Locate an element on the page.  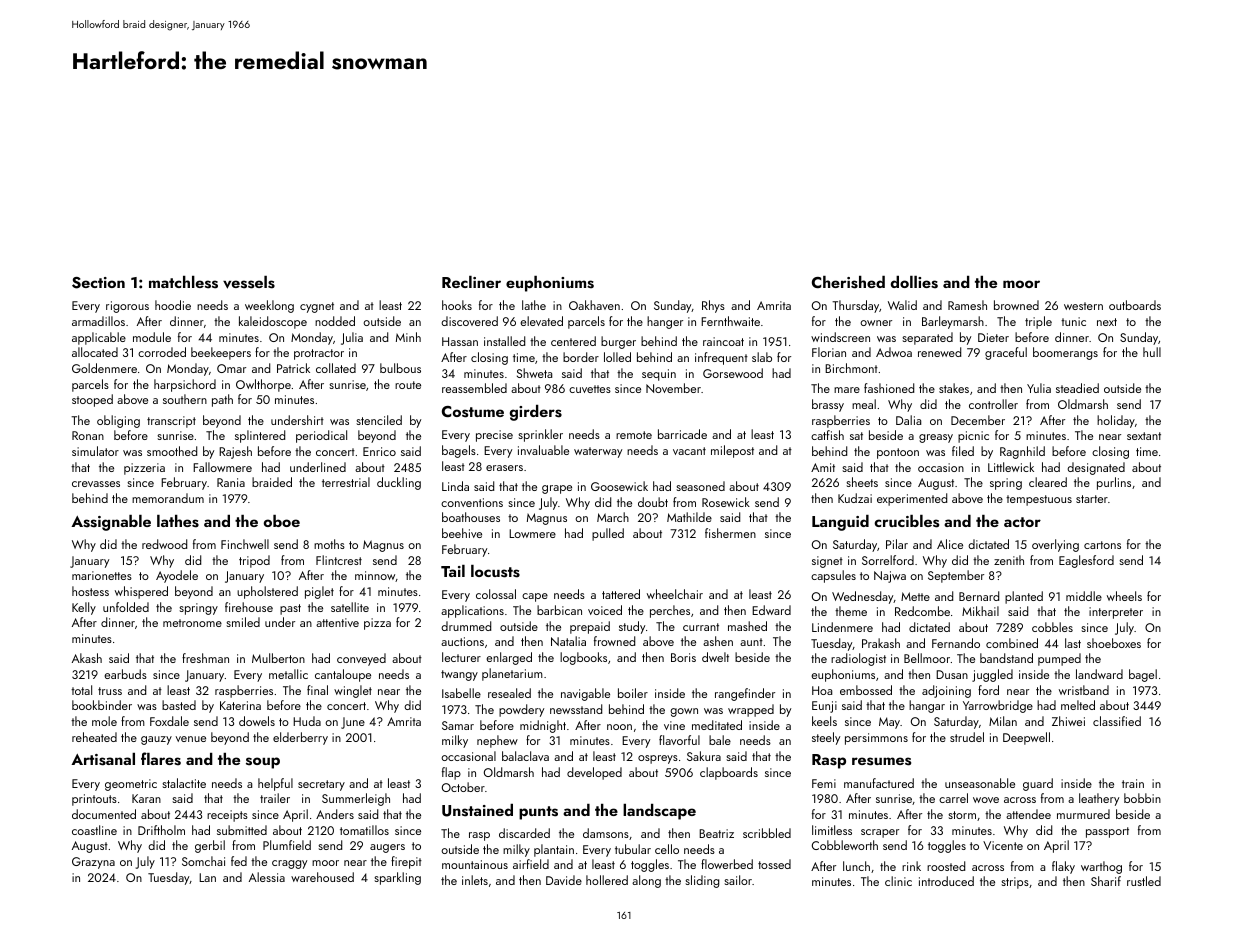
satellite is located at coordinates (350, 607).
